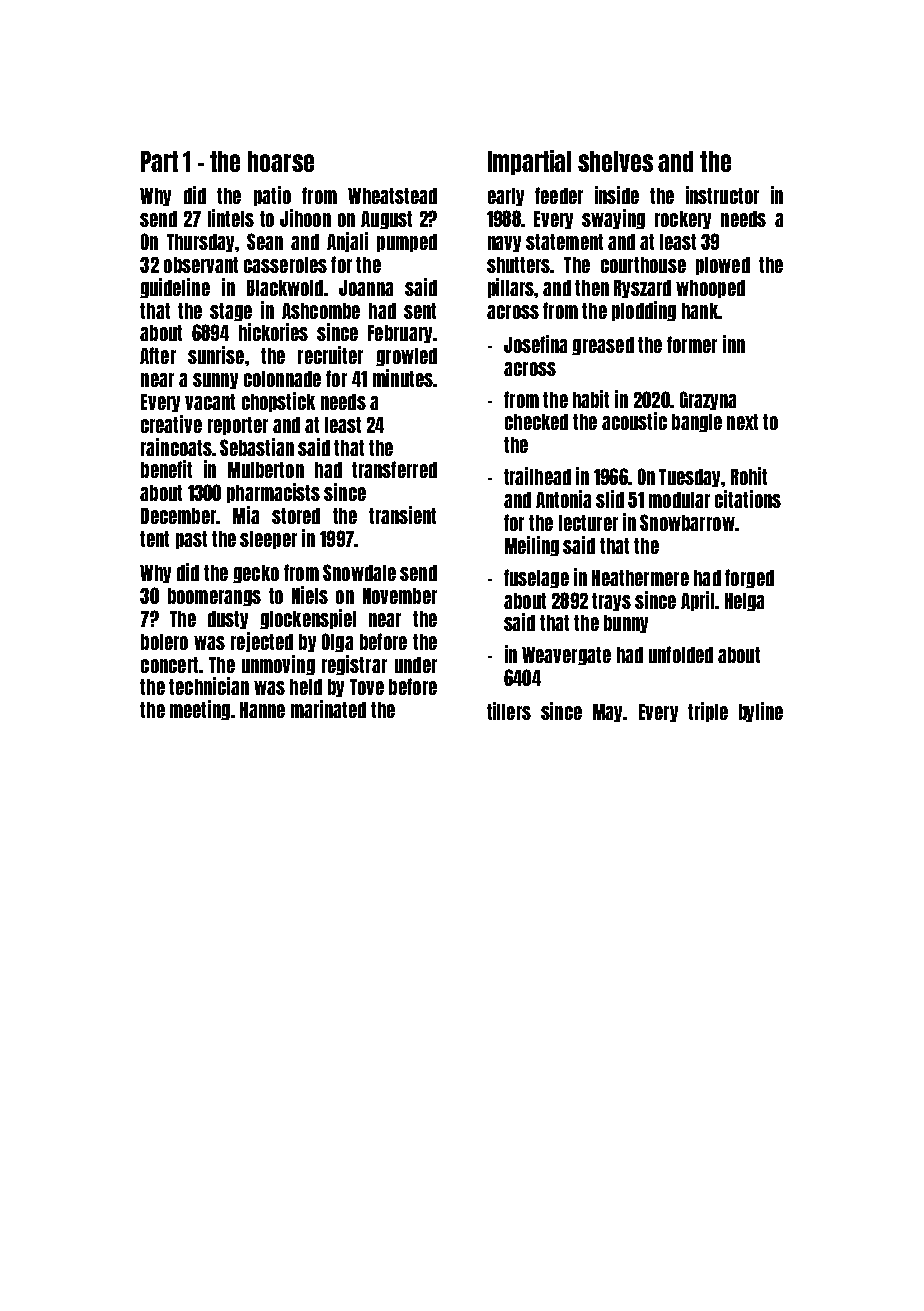 This document has width=924, height=1311. I want to click on former, so click(692, 344).
